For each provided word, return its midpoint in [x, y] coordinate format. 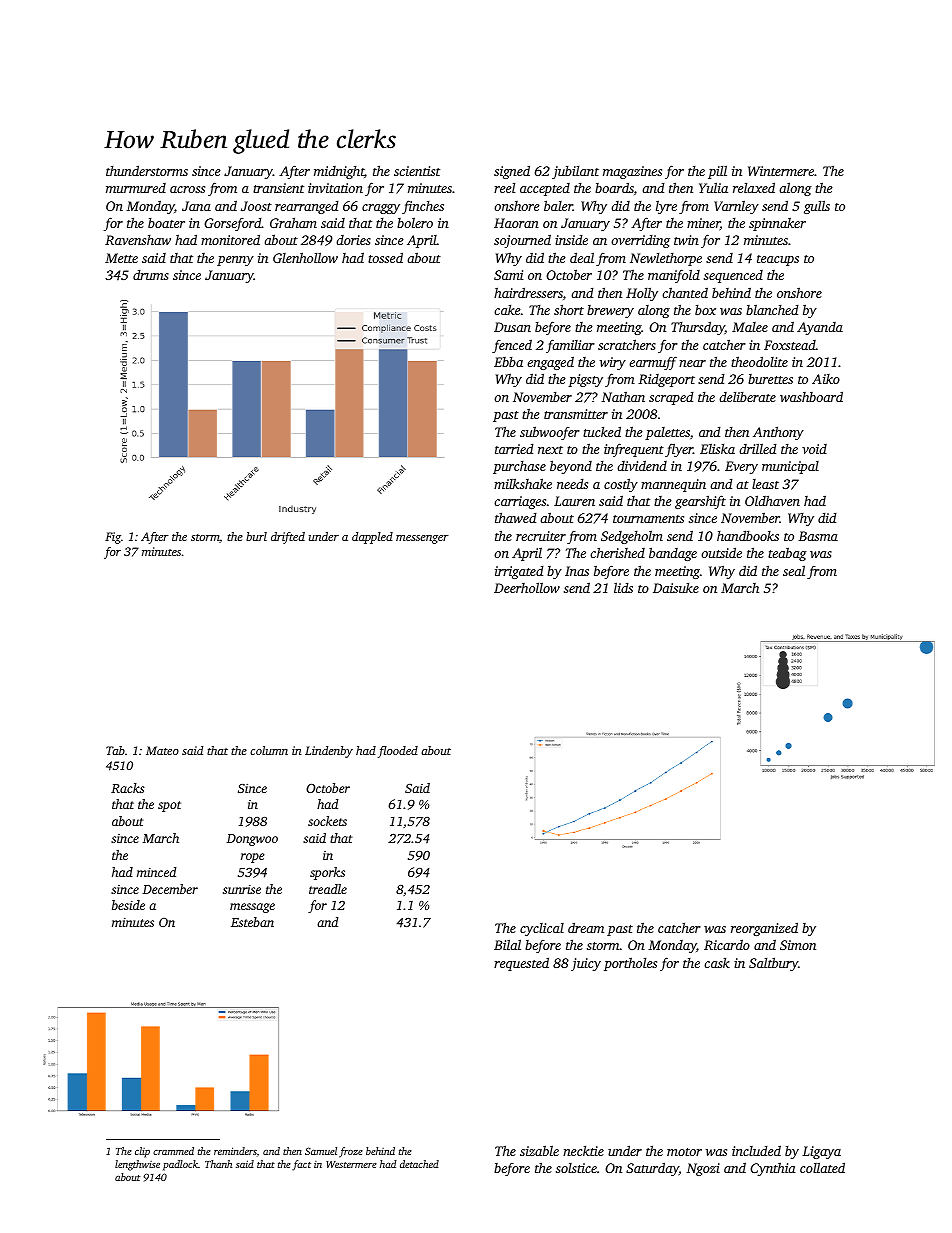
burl [256, 536]
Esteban [252, 922]
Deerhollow [527, 587]
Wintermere [781, 171]
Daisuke [676, 587]
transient [278, 188]
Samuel [321, 1151]
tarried [514, 448]
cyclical [542, 929]
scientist [417, 171]
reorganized [764, 929]
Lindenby [329, 752]
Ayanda [820, 328]
